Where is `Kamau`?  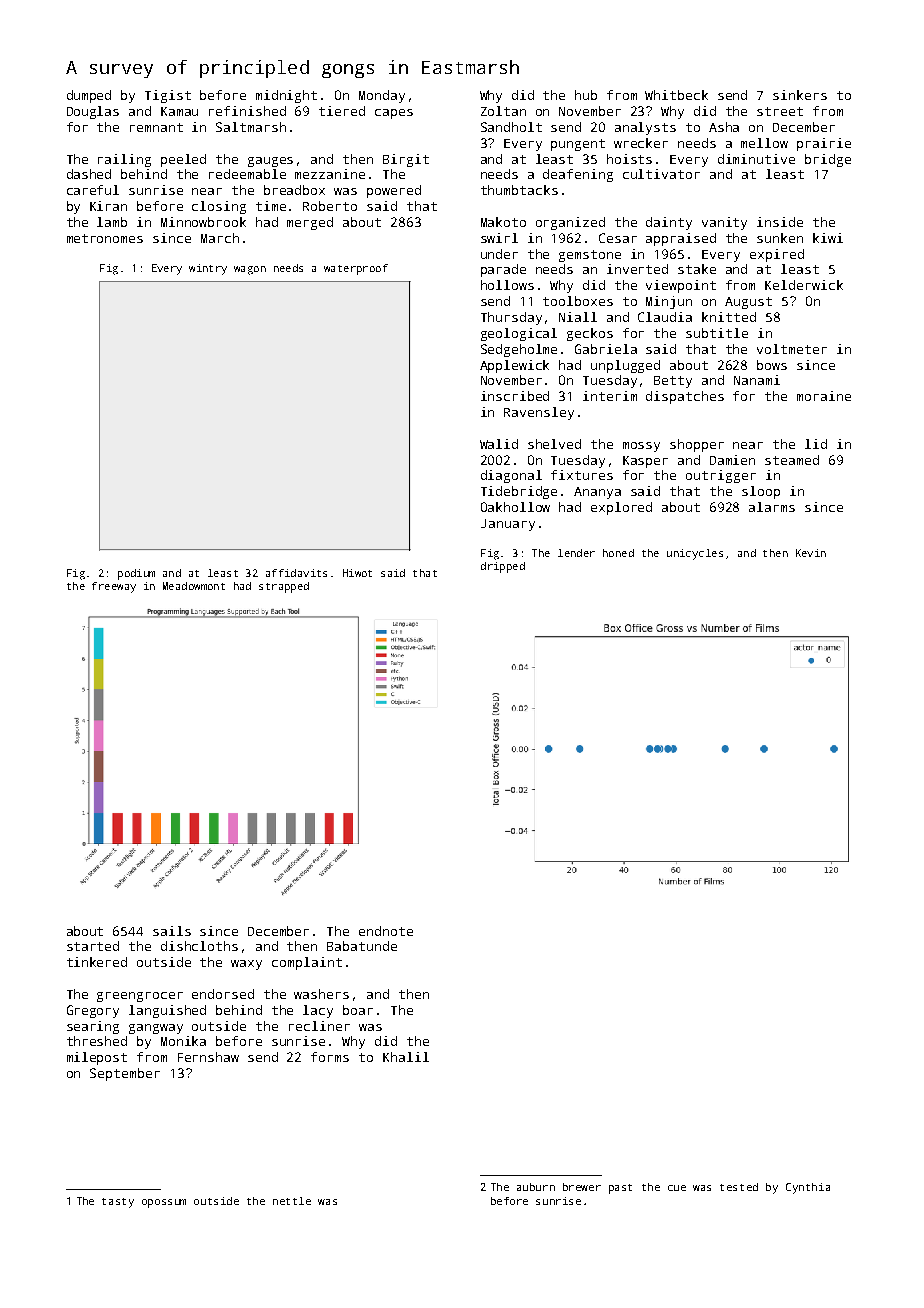 Kamau is located at coordinates (179, 111).
